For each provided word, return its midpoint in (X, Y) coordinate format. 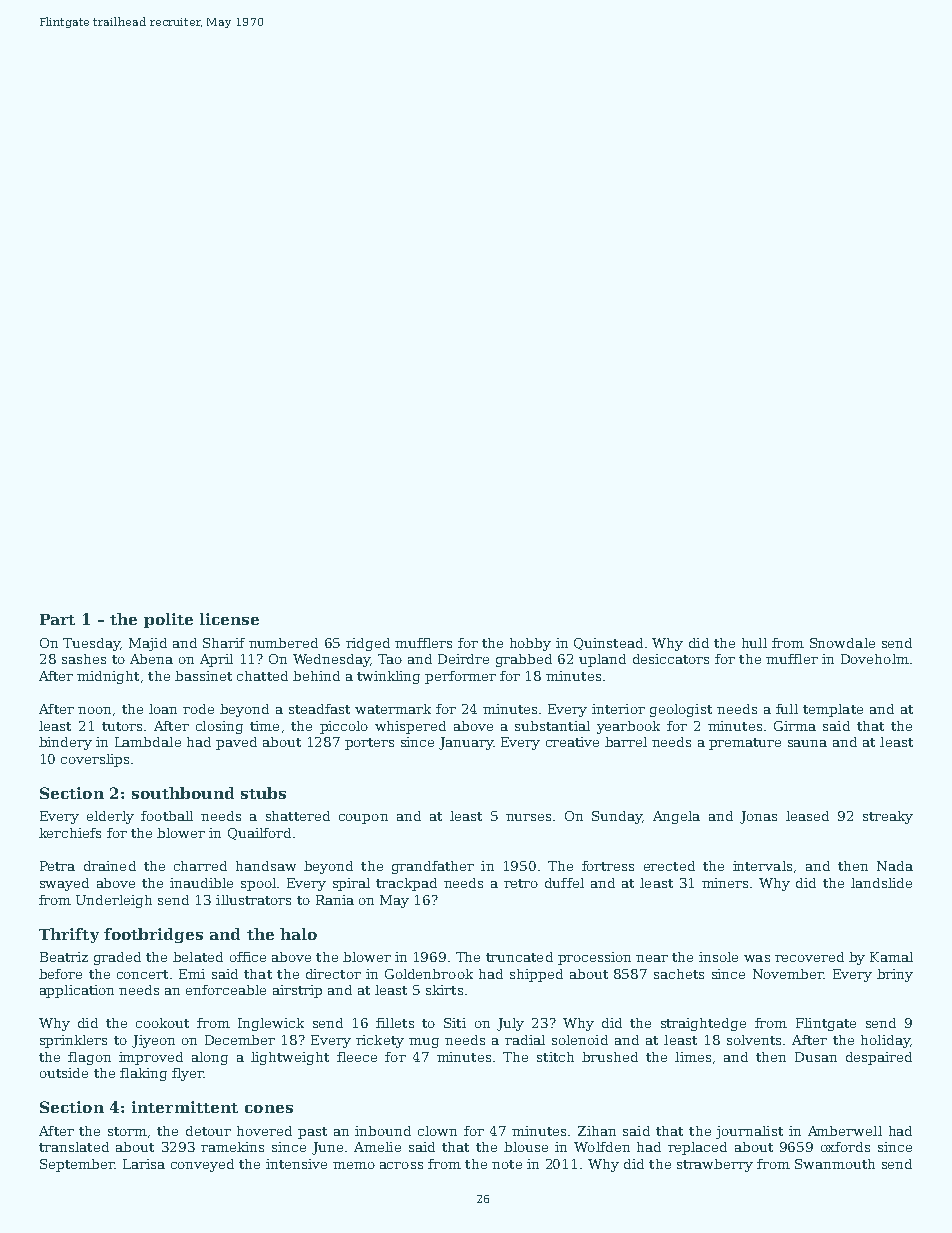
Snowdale (842, 643)
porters (369, 744)
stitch (555, 1057)
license (229, 619)
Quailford (259, 834)
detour (208, 1131)
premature (745, 744)
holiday (885, 1041)
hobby (530, 644)
